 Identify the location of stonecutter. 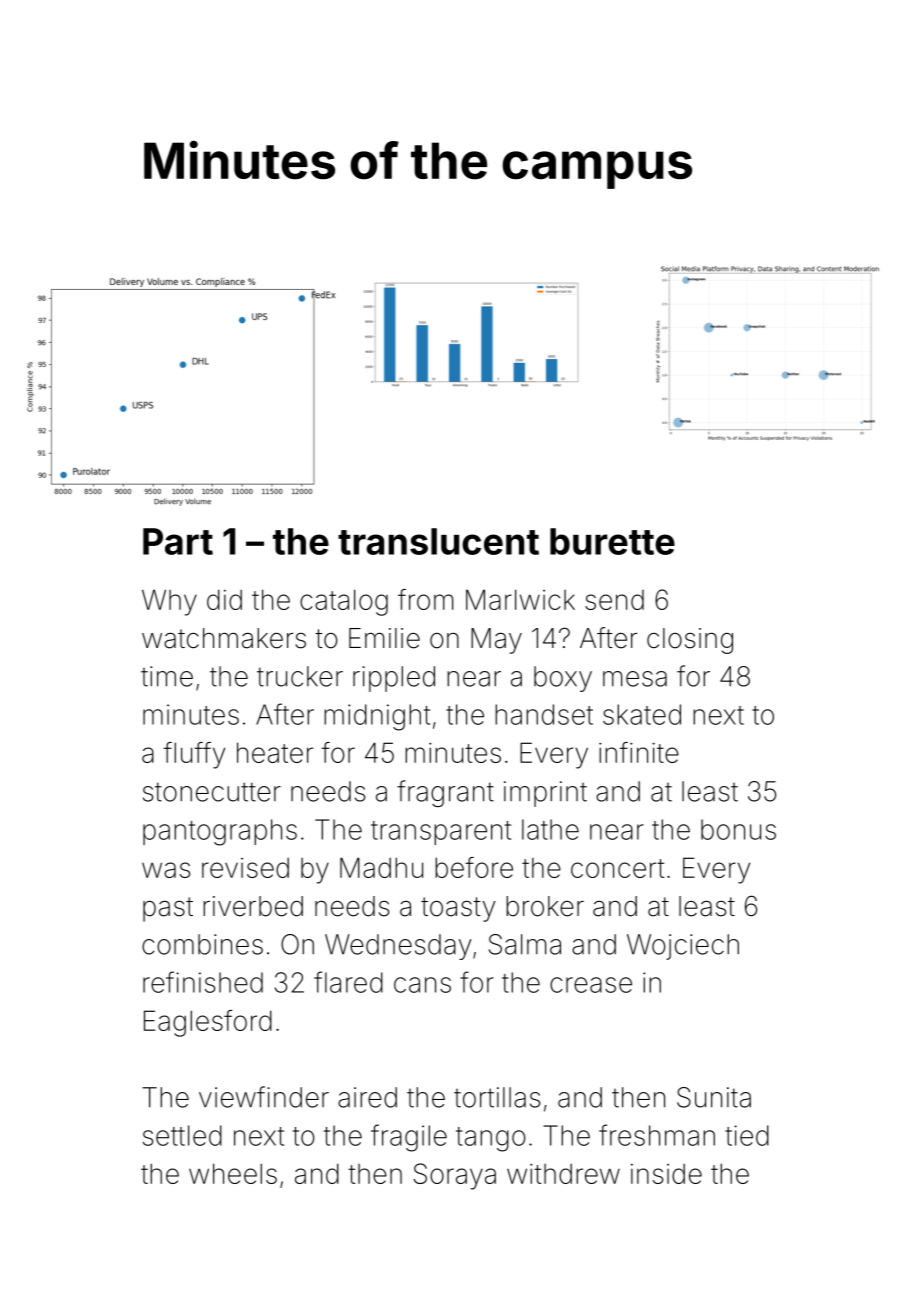
(212, 792).
